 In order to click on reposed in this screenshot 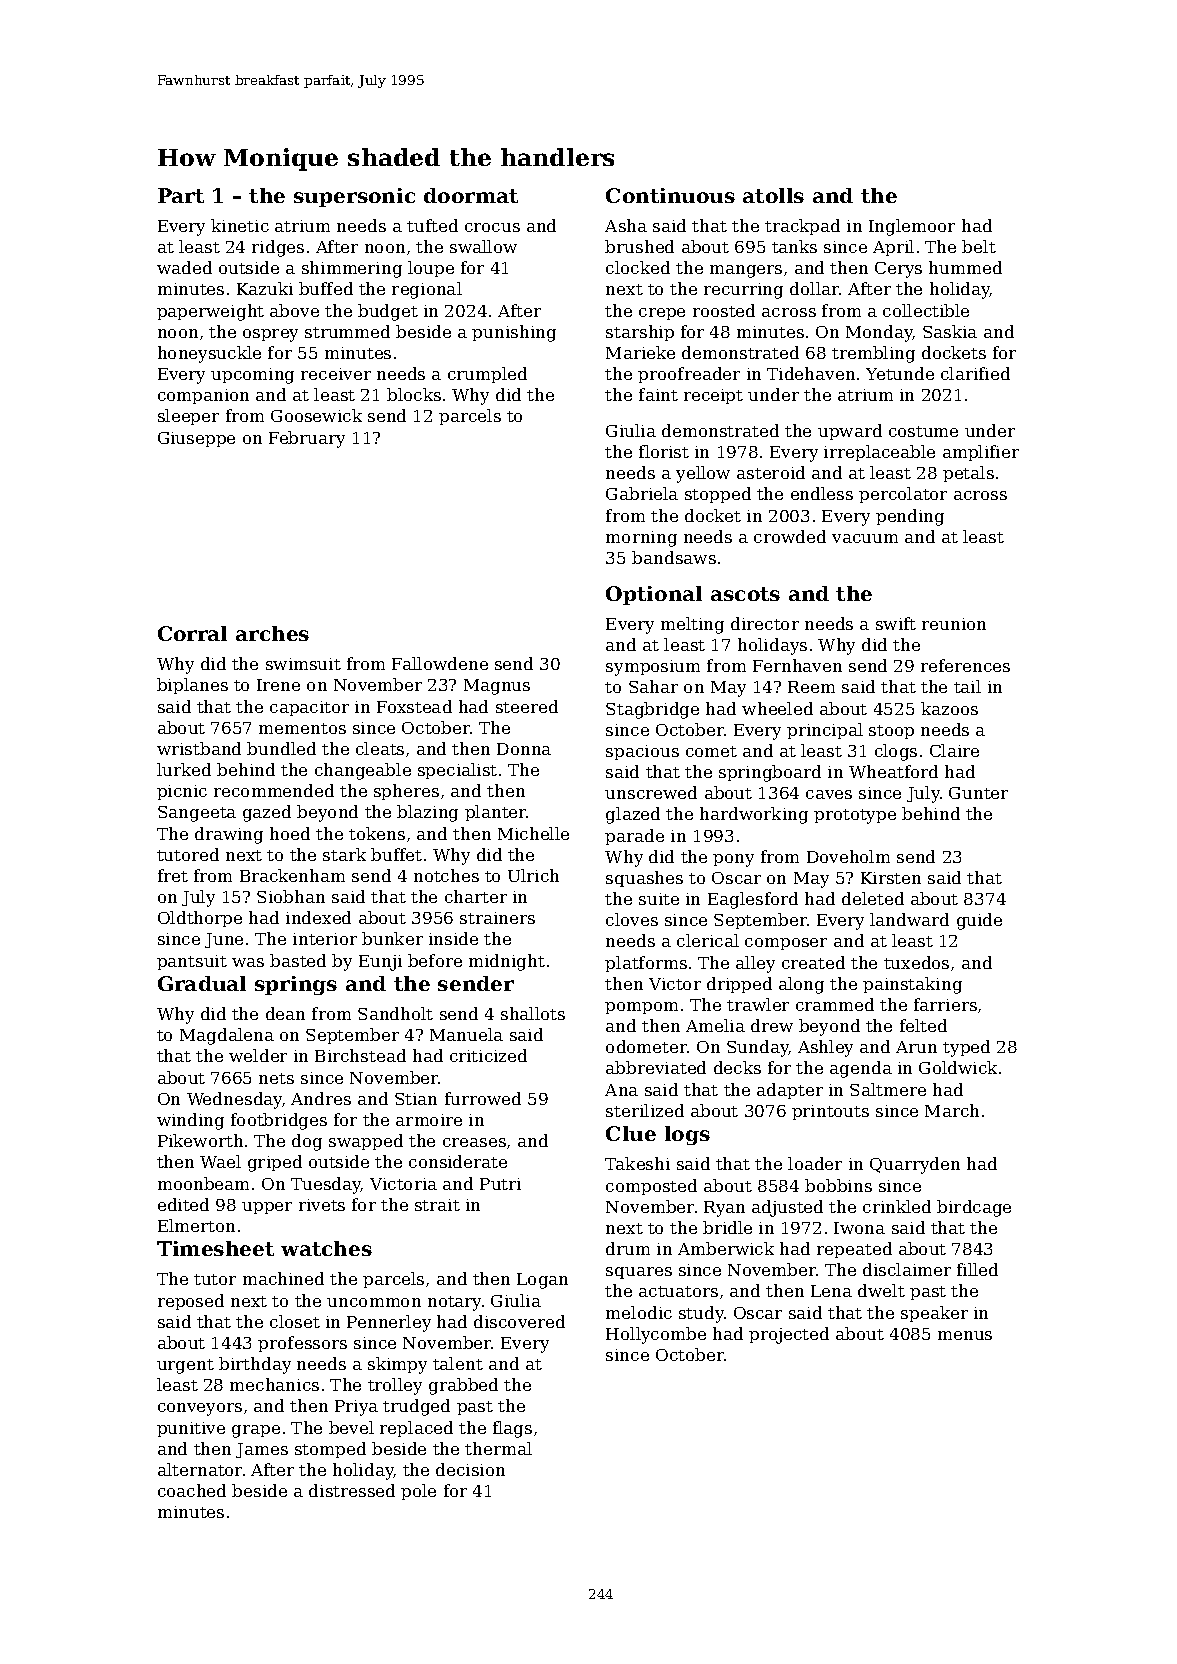, I will do `click(191, 1302)`.
